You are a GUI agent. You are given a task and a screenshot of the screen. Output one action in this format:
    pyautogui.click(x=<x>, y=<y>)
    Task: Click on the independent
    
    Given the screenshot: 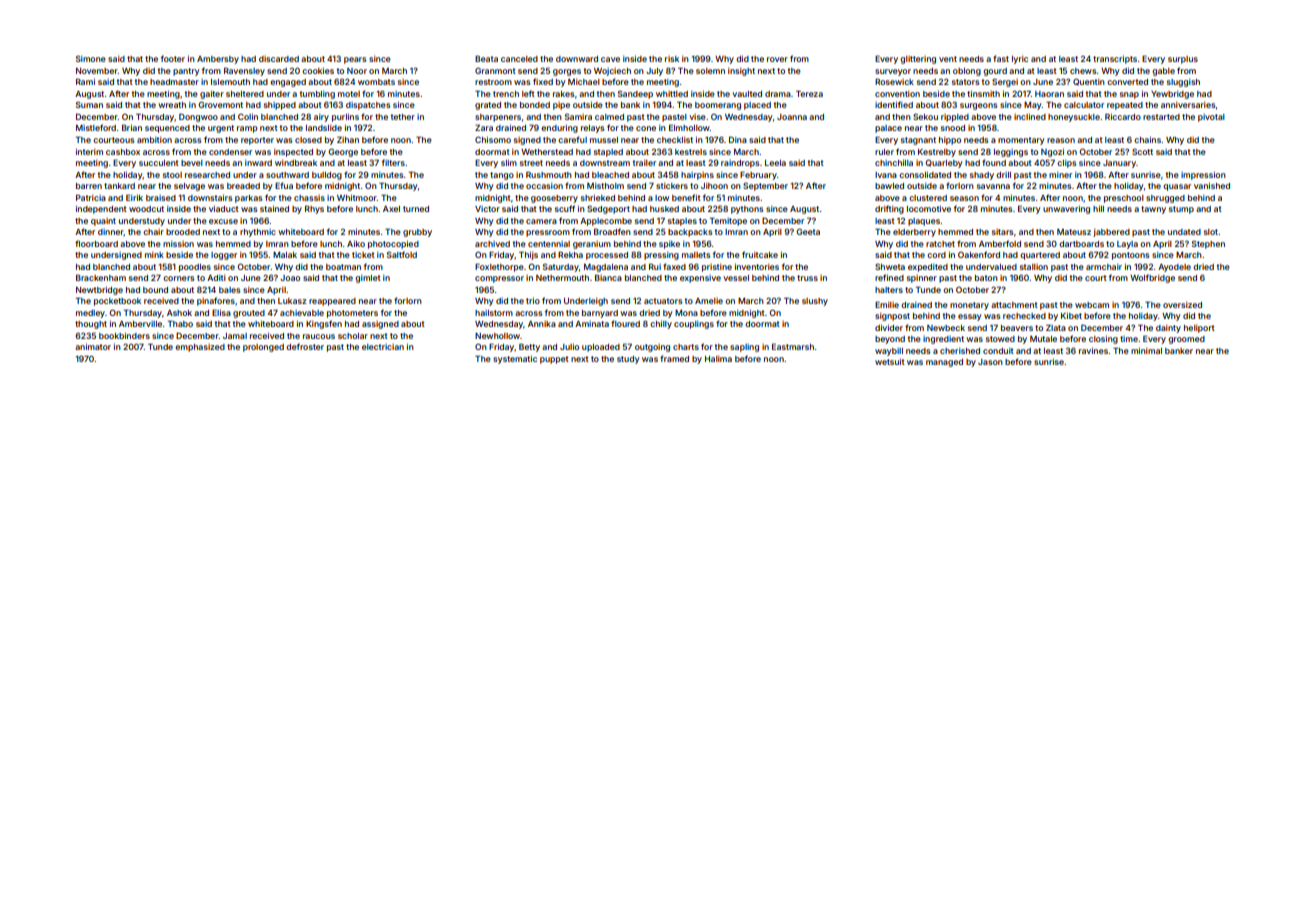 What is the action you would take?
    pyautogui.click(x=101, y=209)
